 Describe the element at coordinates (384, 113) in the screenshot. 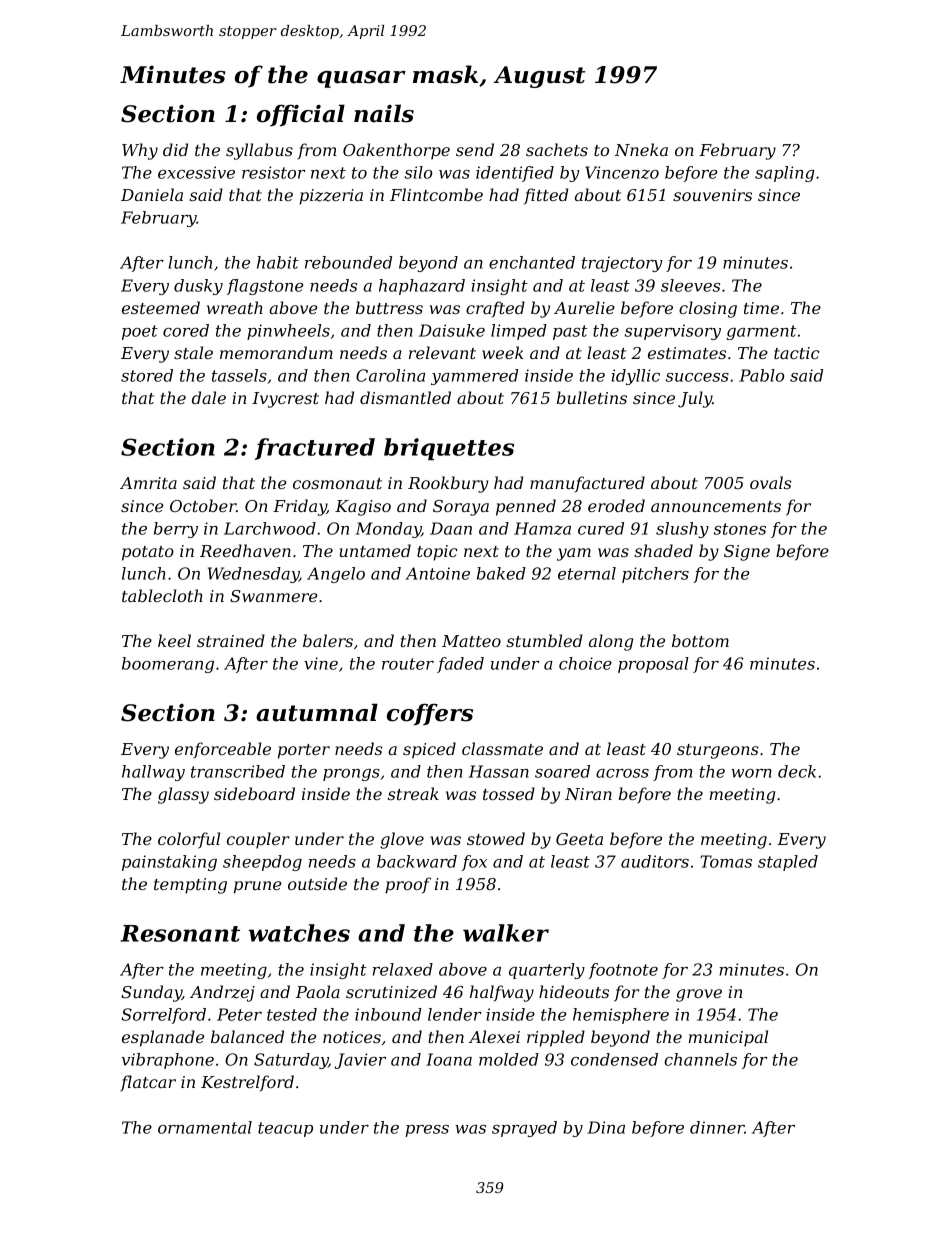

I see `nails` at that location.
